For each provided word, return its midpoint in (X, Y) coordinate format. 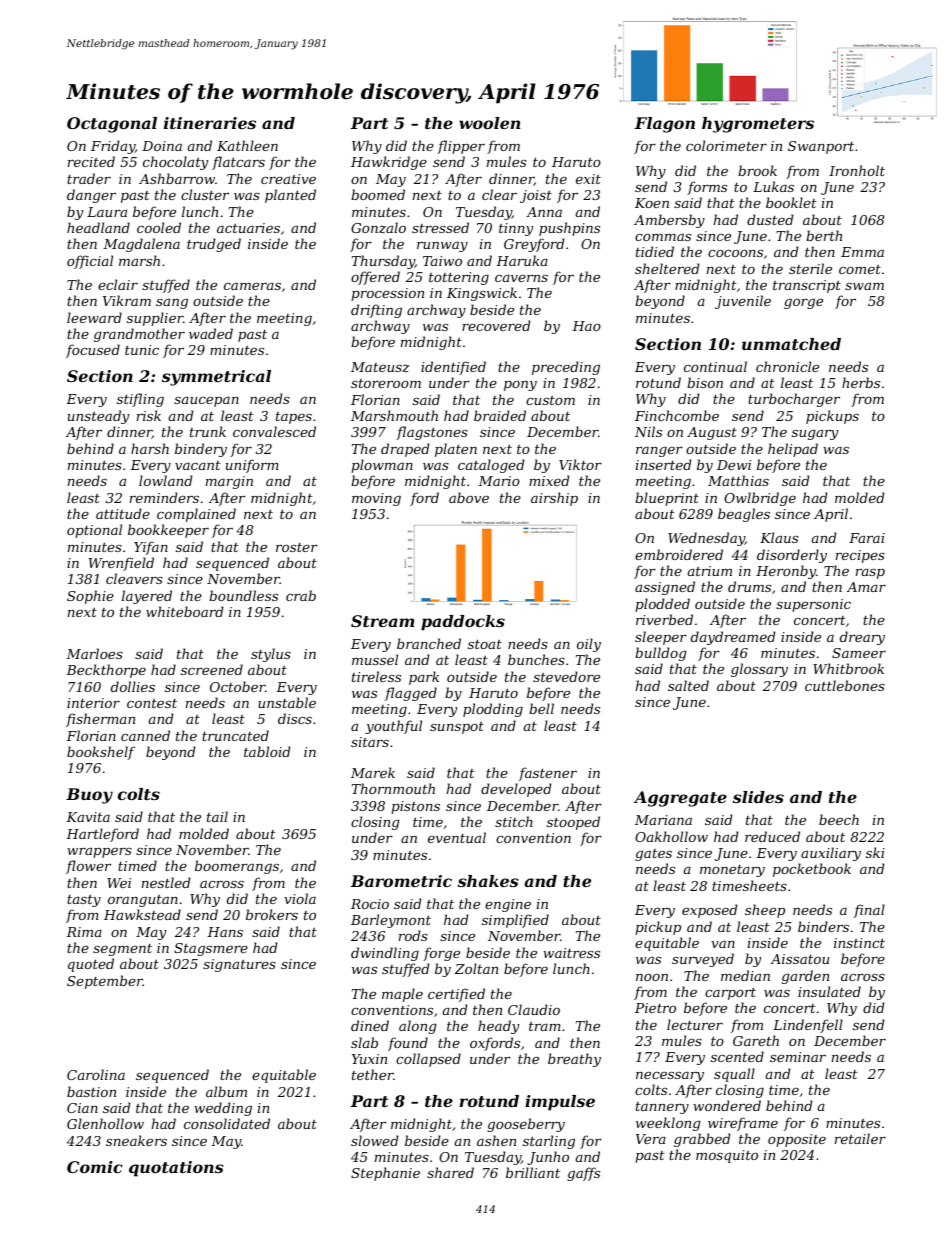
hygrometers (758, 125)
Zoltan (476, 968)
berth (824, 235)
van (723, 944)
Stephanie (385, 1174)
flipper (461, 147)
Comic (95, 1167)
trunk (208, 431)
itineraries (210, 123)
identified (453, 368)
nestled (166, 882)
